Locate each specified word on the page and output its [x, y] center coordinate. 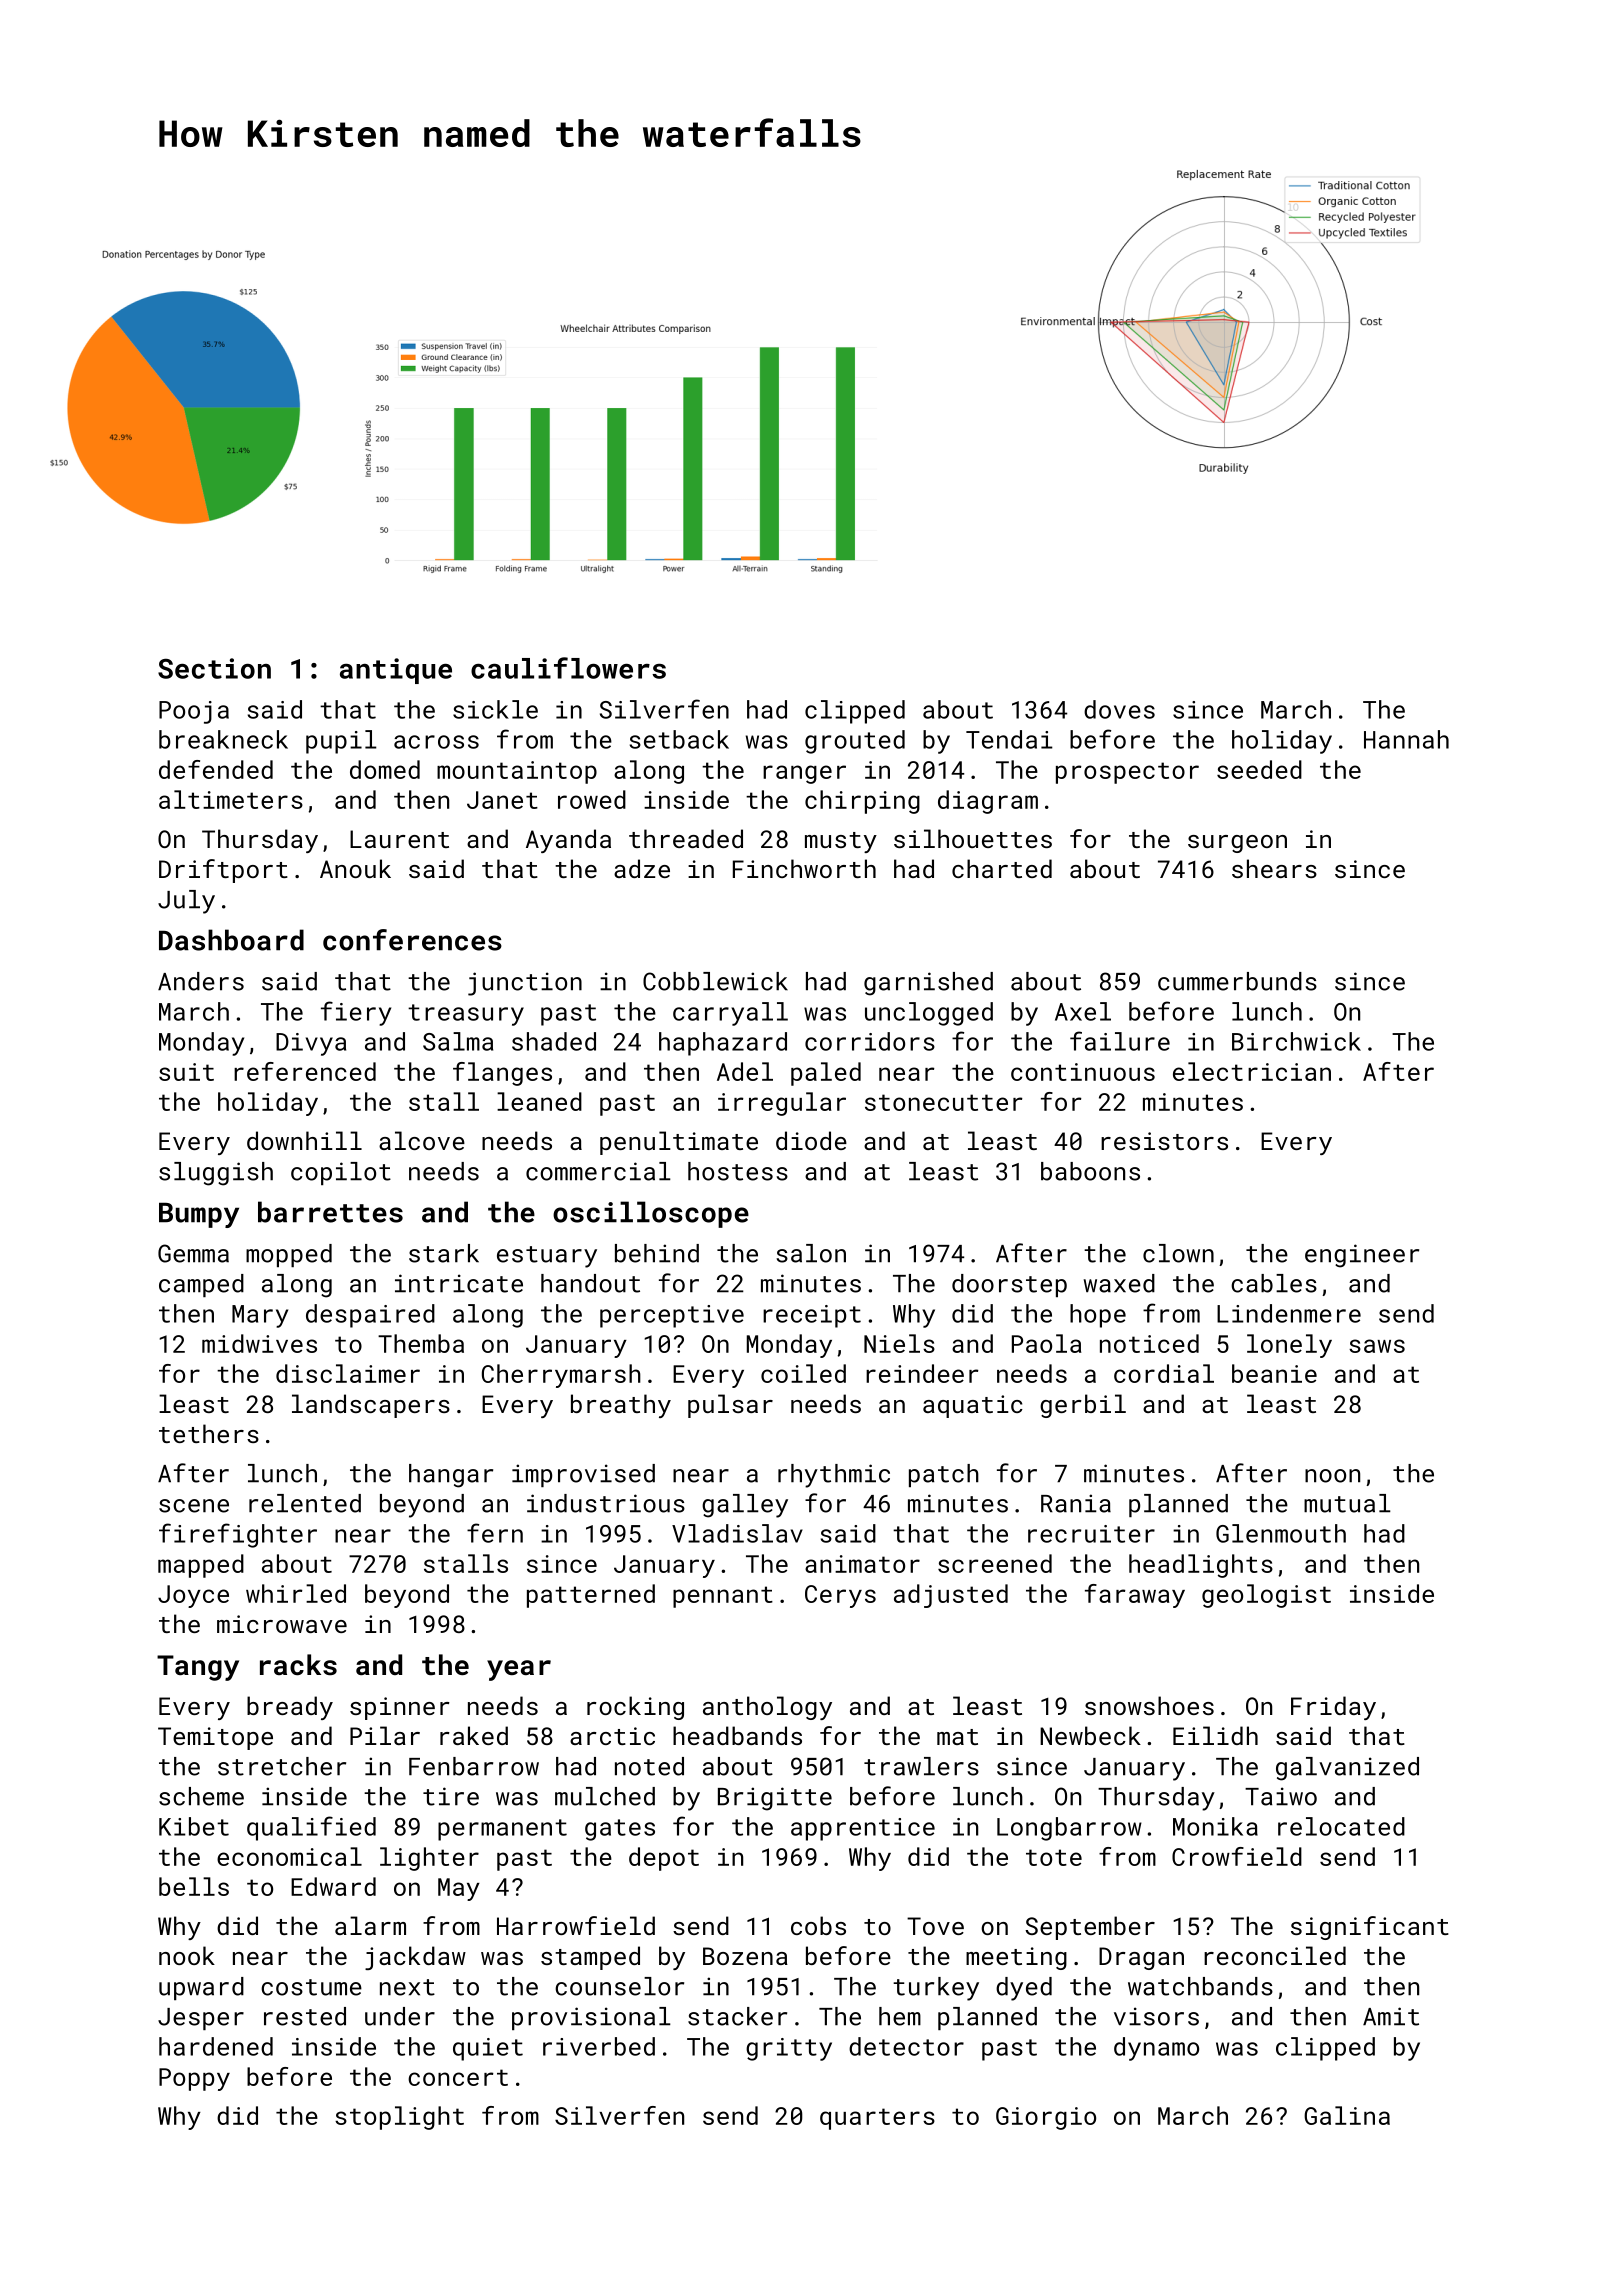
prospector [1127, 773]
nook [187, 1955]
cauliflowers [568, 668]
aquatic [973, 1406]
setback [679, 739]
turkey [936, 1989]
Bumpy [199, 1215]
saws [1377, 1346]
